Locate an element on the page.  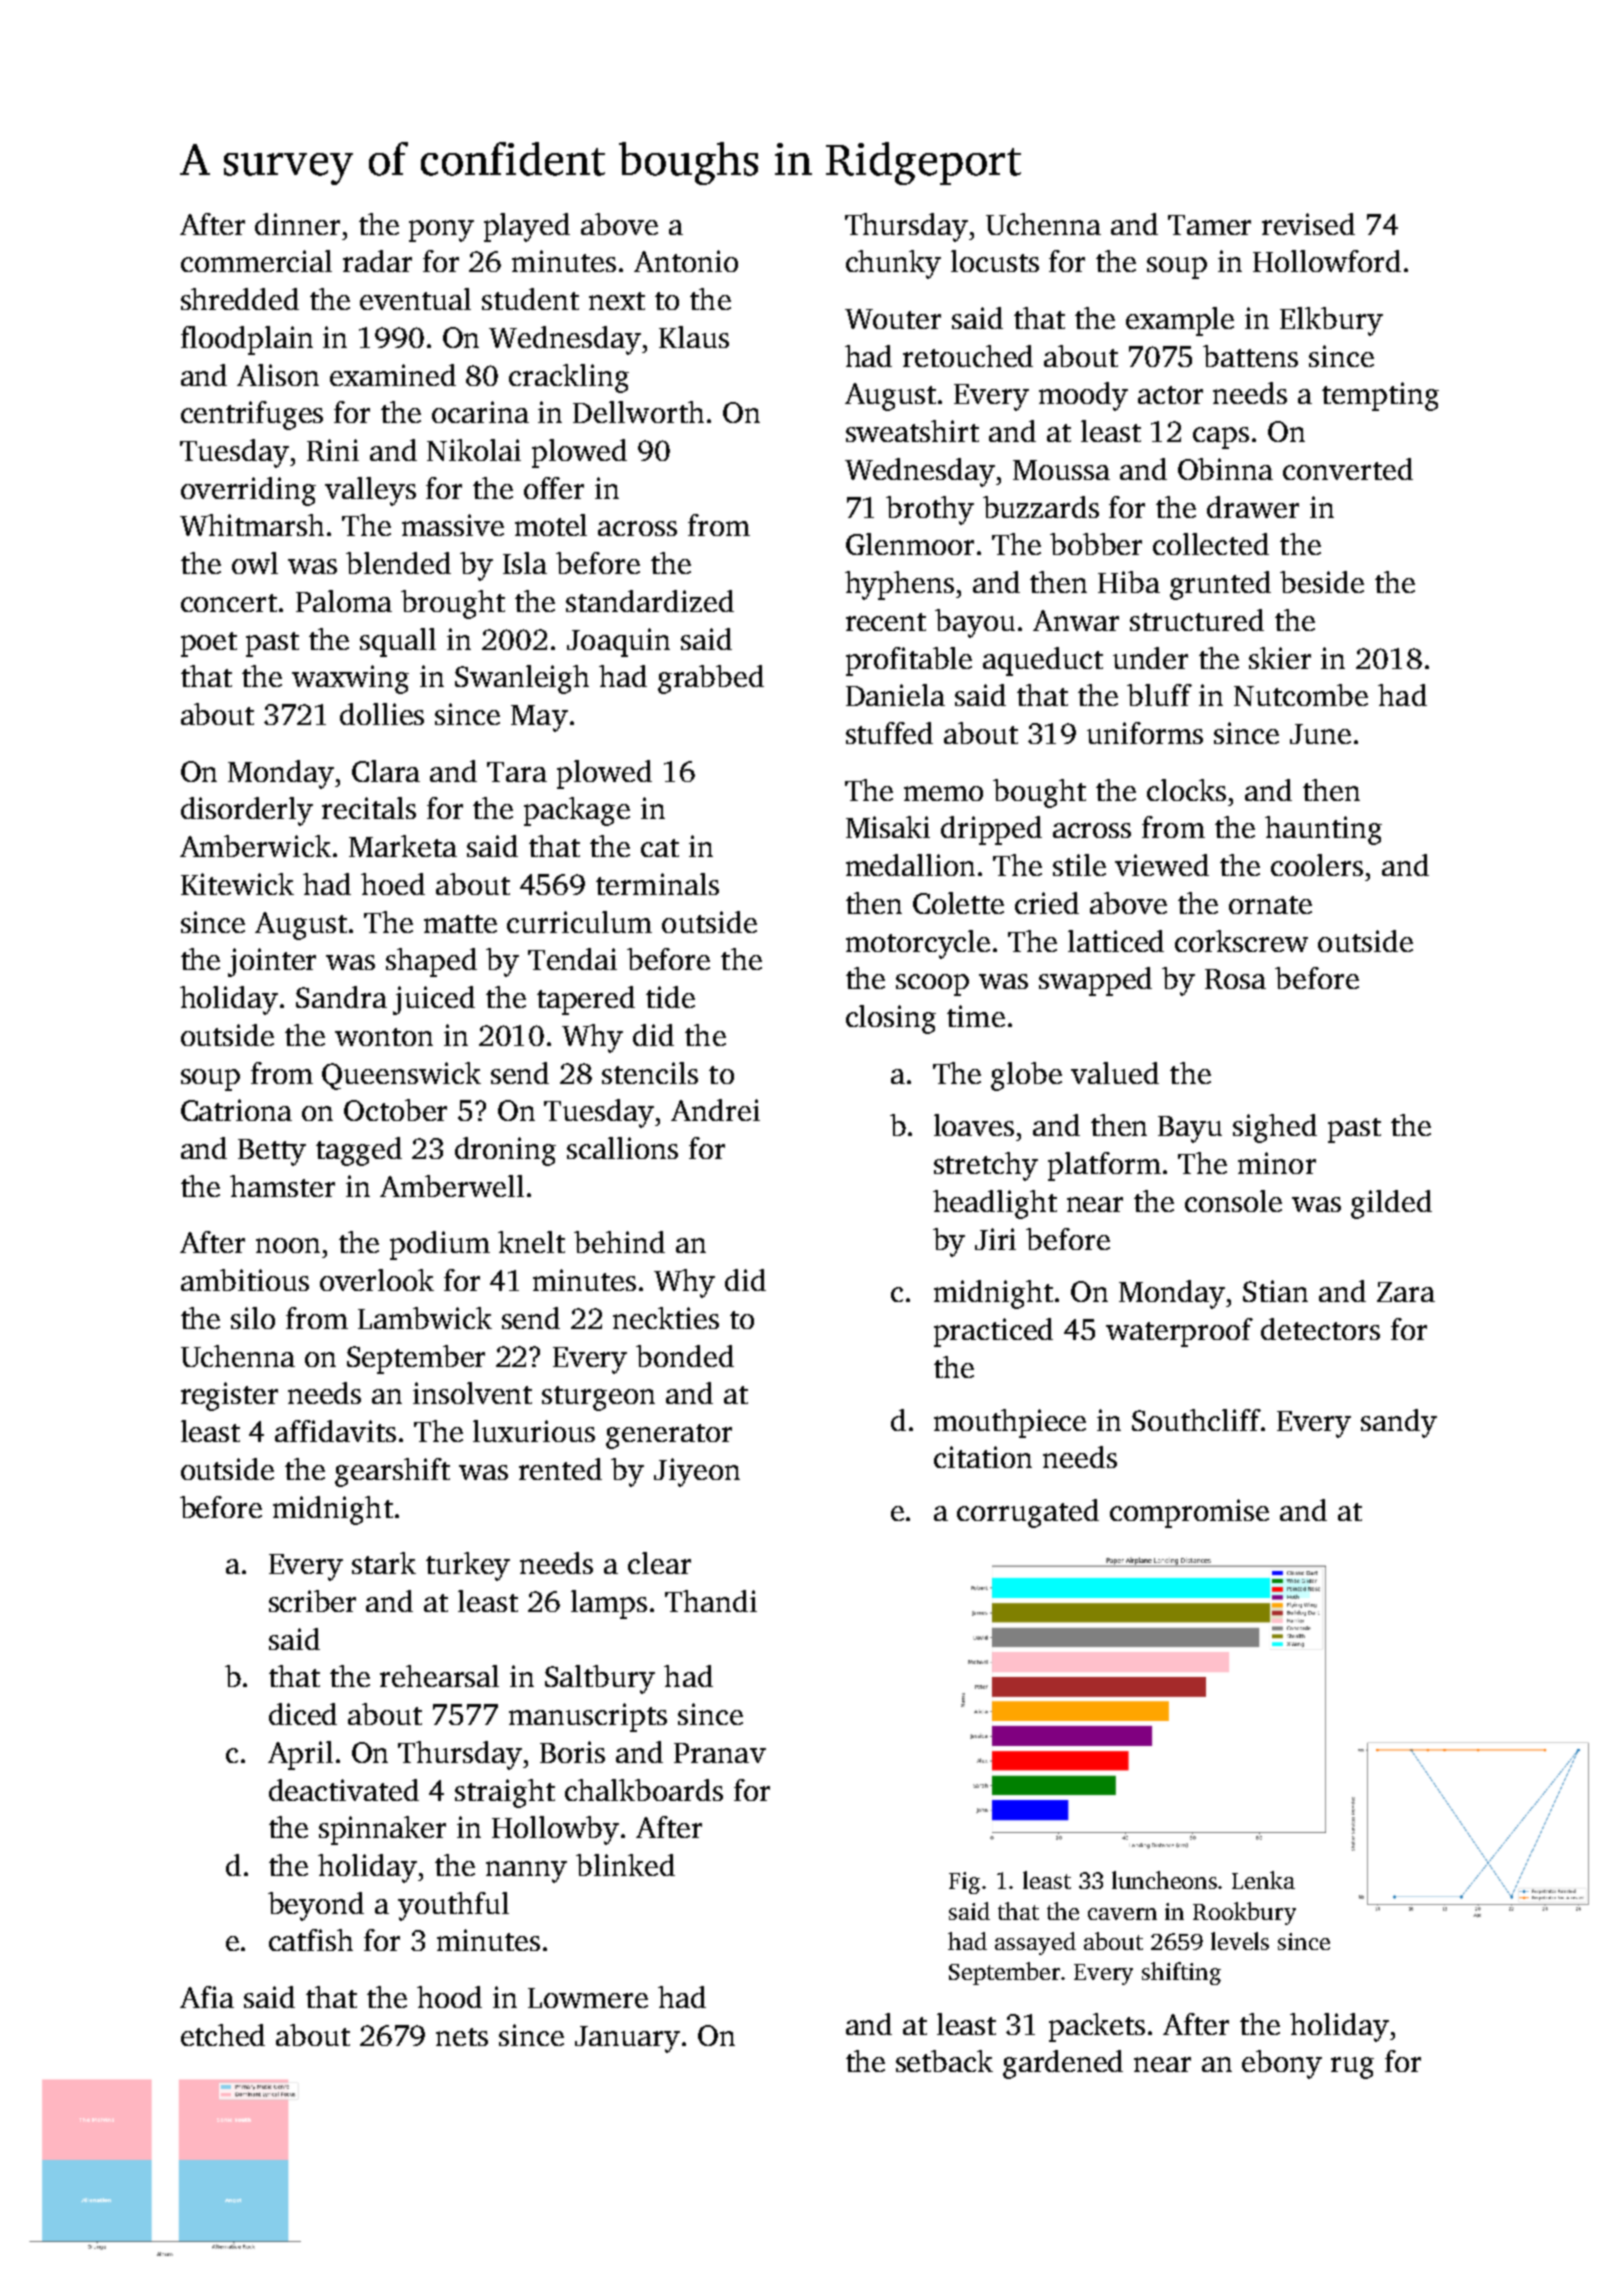
nets is located at coordinates (462, 2037).
